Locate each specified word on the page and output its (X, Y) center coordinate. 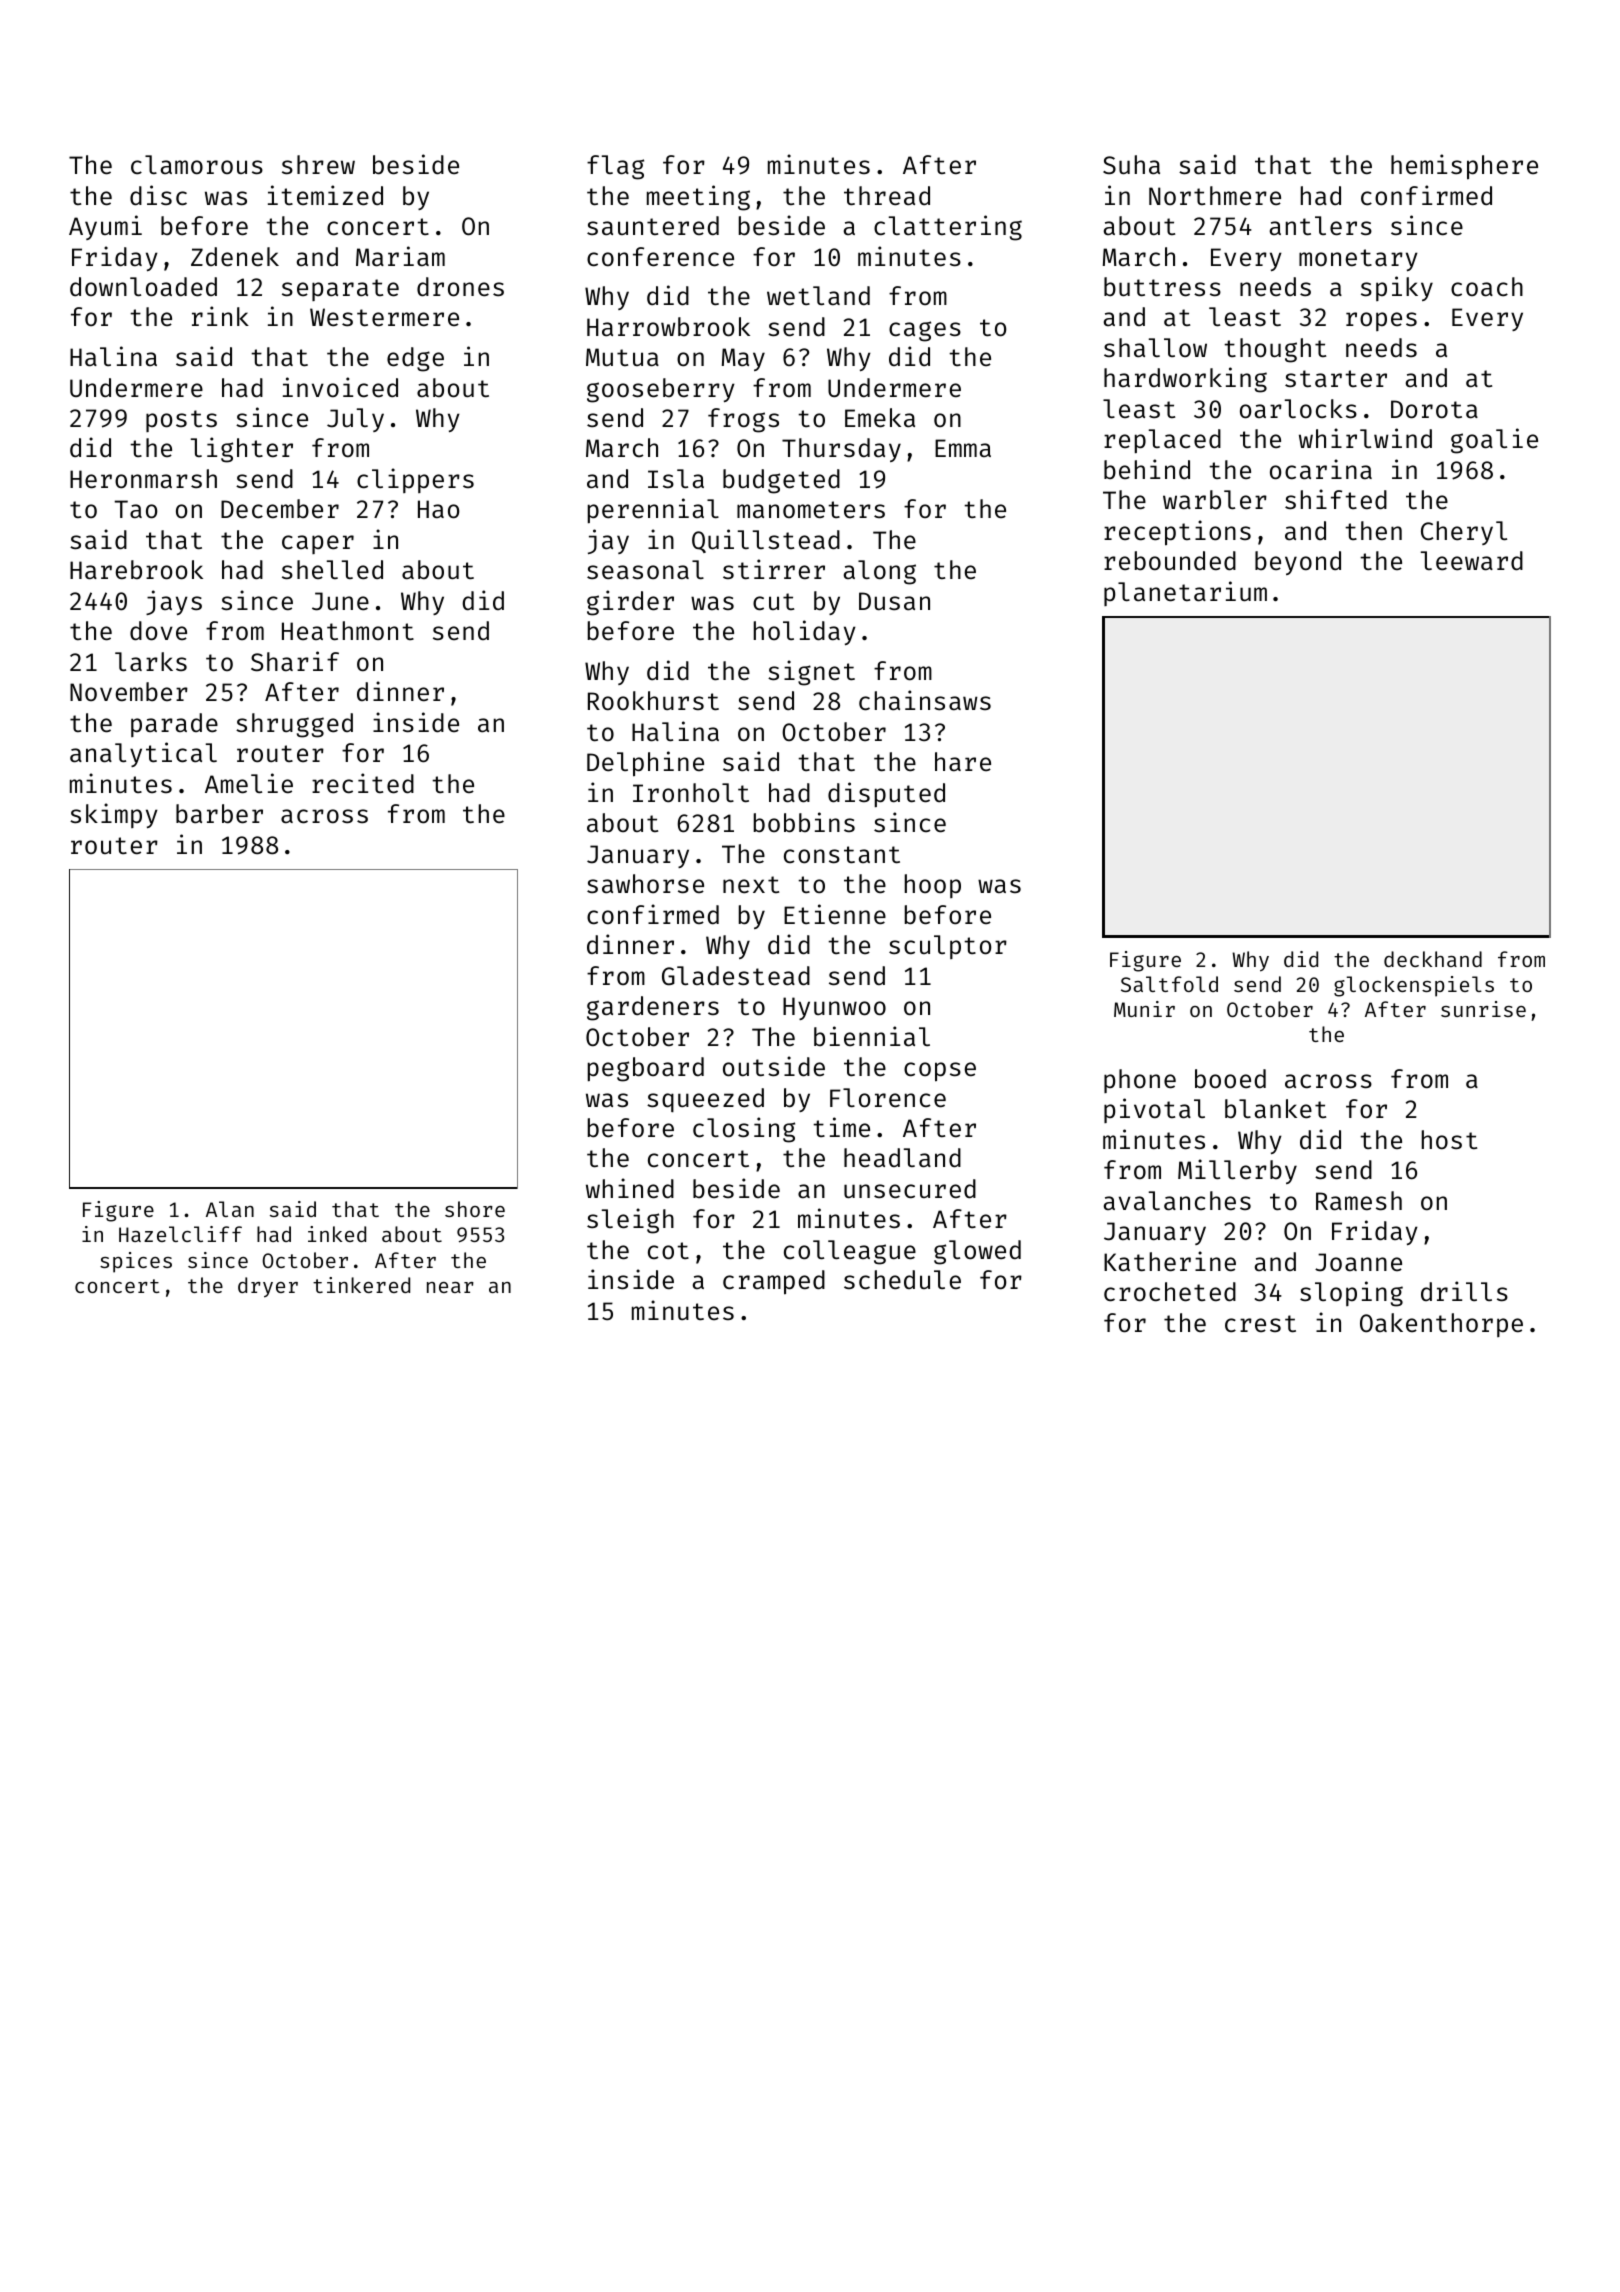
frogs (743, 420)
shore (475, 1209)
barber (219, 814)
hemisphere (1464, 167)
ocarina (1321, 469)
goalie (1494, 441)
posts (181, 421)
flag (615, 167)
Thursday (841, 450)
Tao (135, 509)
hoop (933, 886)
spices (136, 1262)
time (841, 1127)
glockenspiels (1414, 986)
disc (158, 195)
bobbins (804, 822)
